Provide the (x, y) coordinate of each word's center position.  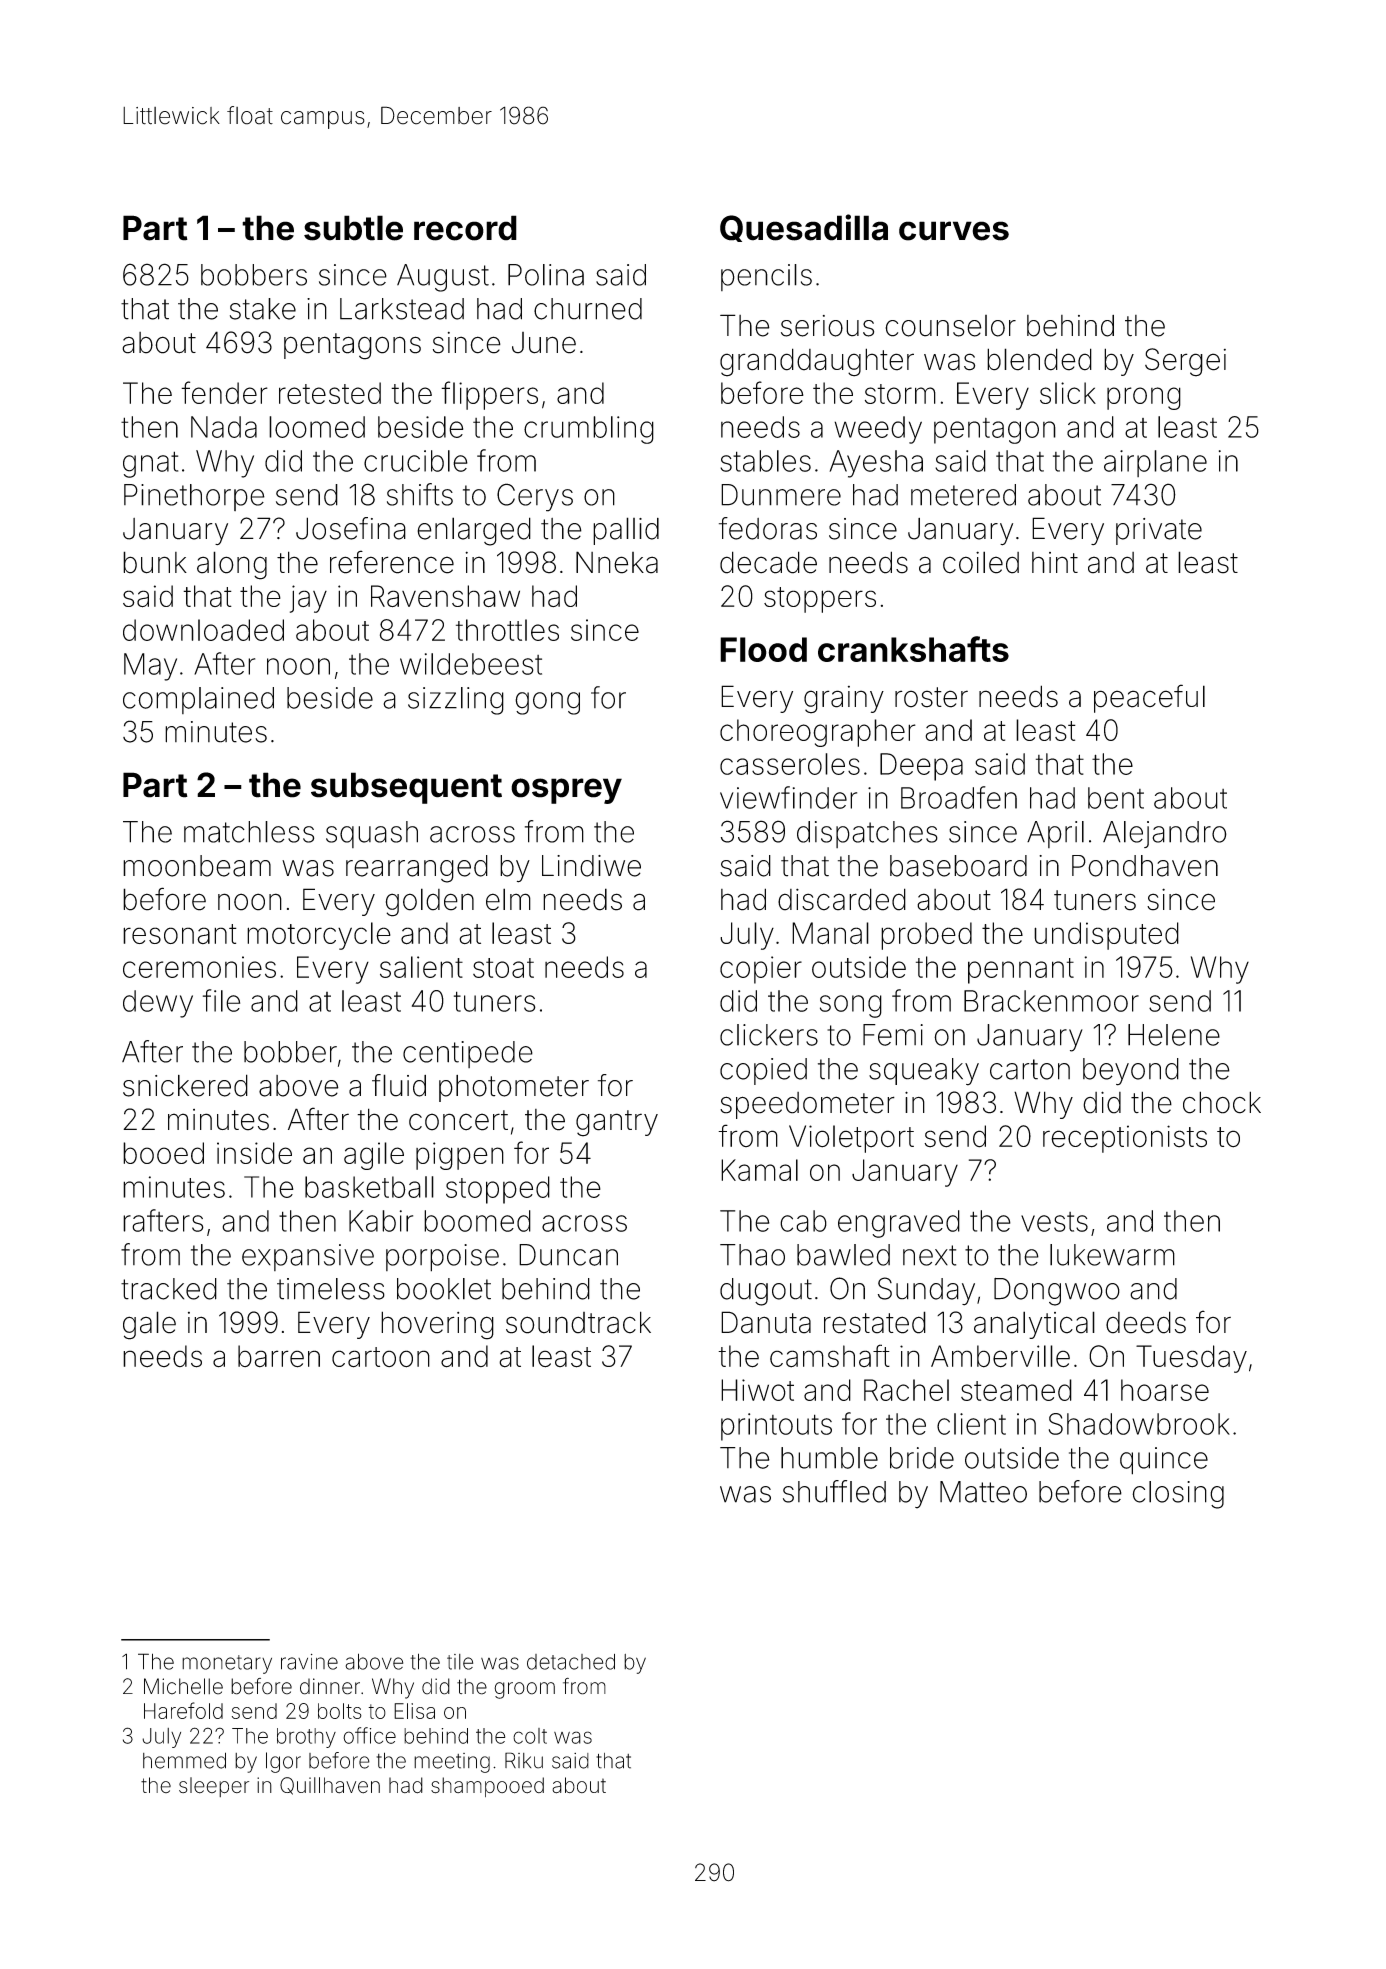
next (929, 1255)
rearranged (417, 869)
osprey (566, 791)
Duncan (568, 1255)
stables (765, 461)
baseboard (958, 866)
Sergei (1185, 362)
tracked (169, 1289)
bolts (340, 1711)
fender (224, 392)
